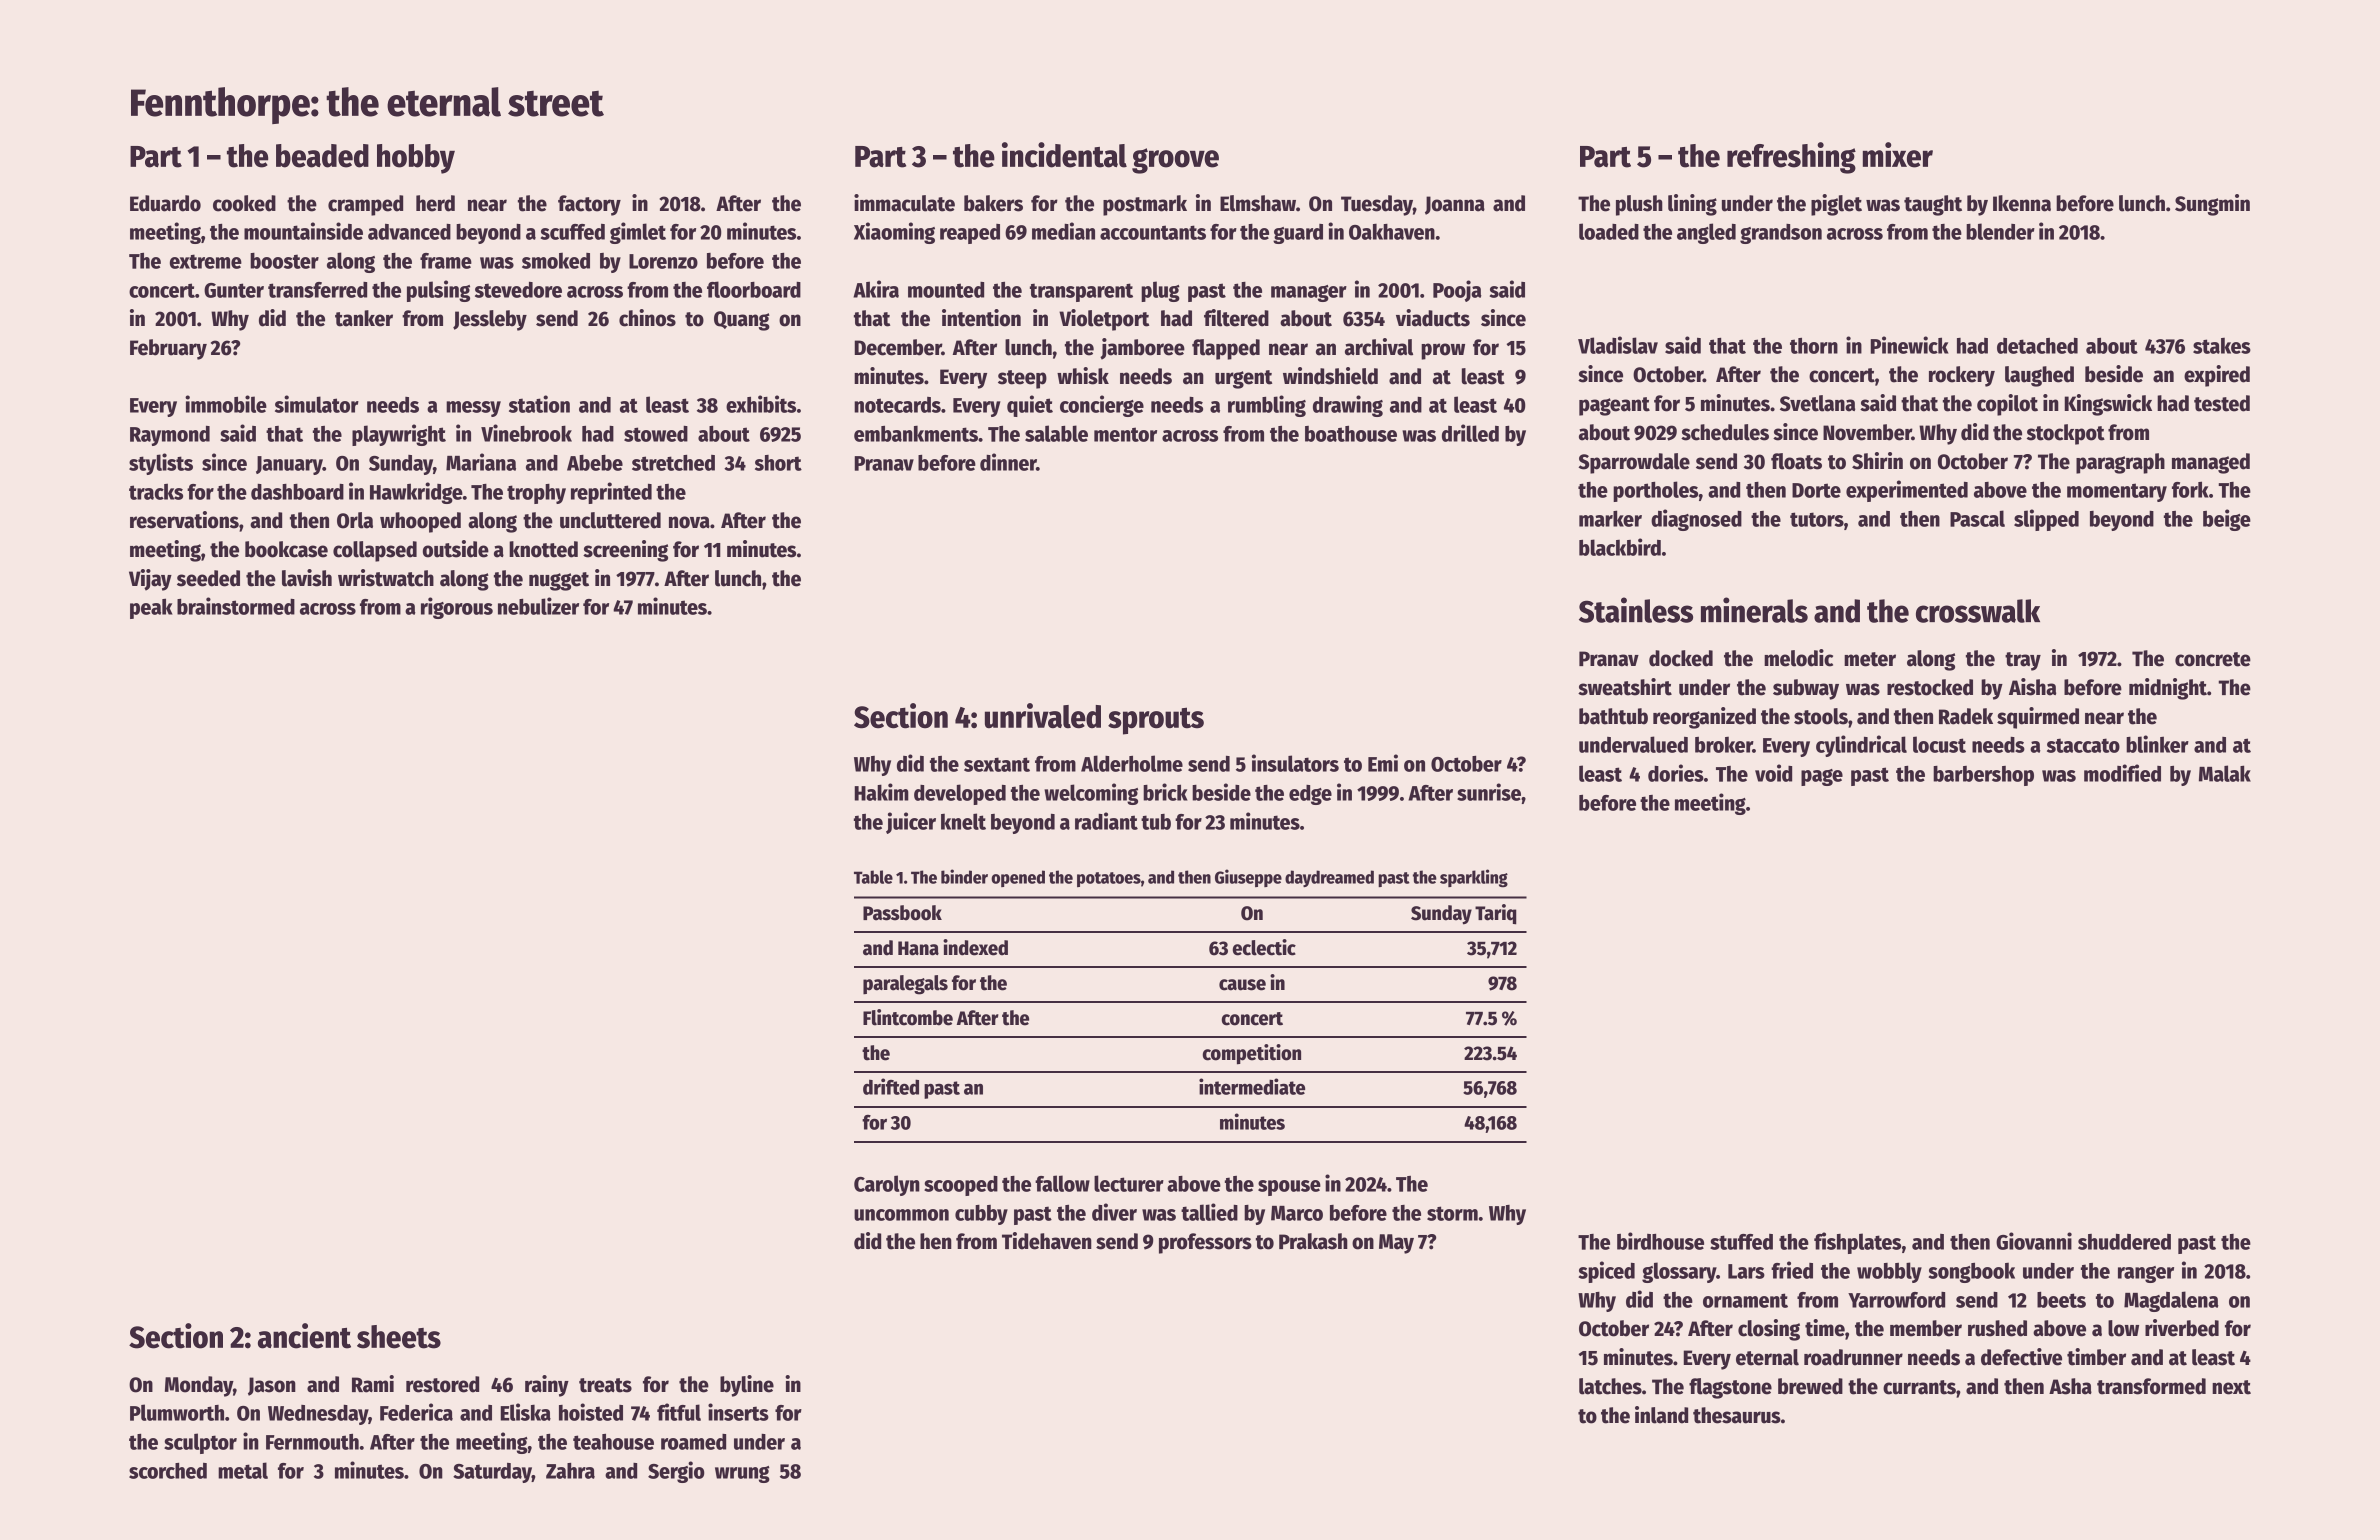 This page has height=1540, width=2380. I want to click on barbershop, so click(1983, 776).
